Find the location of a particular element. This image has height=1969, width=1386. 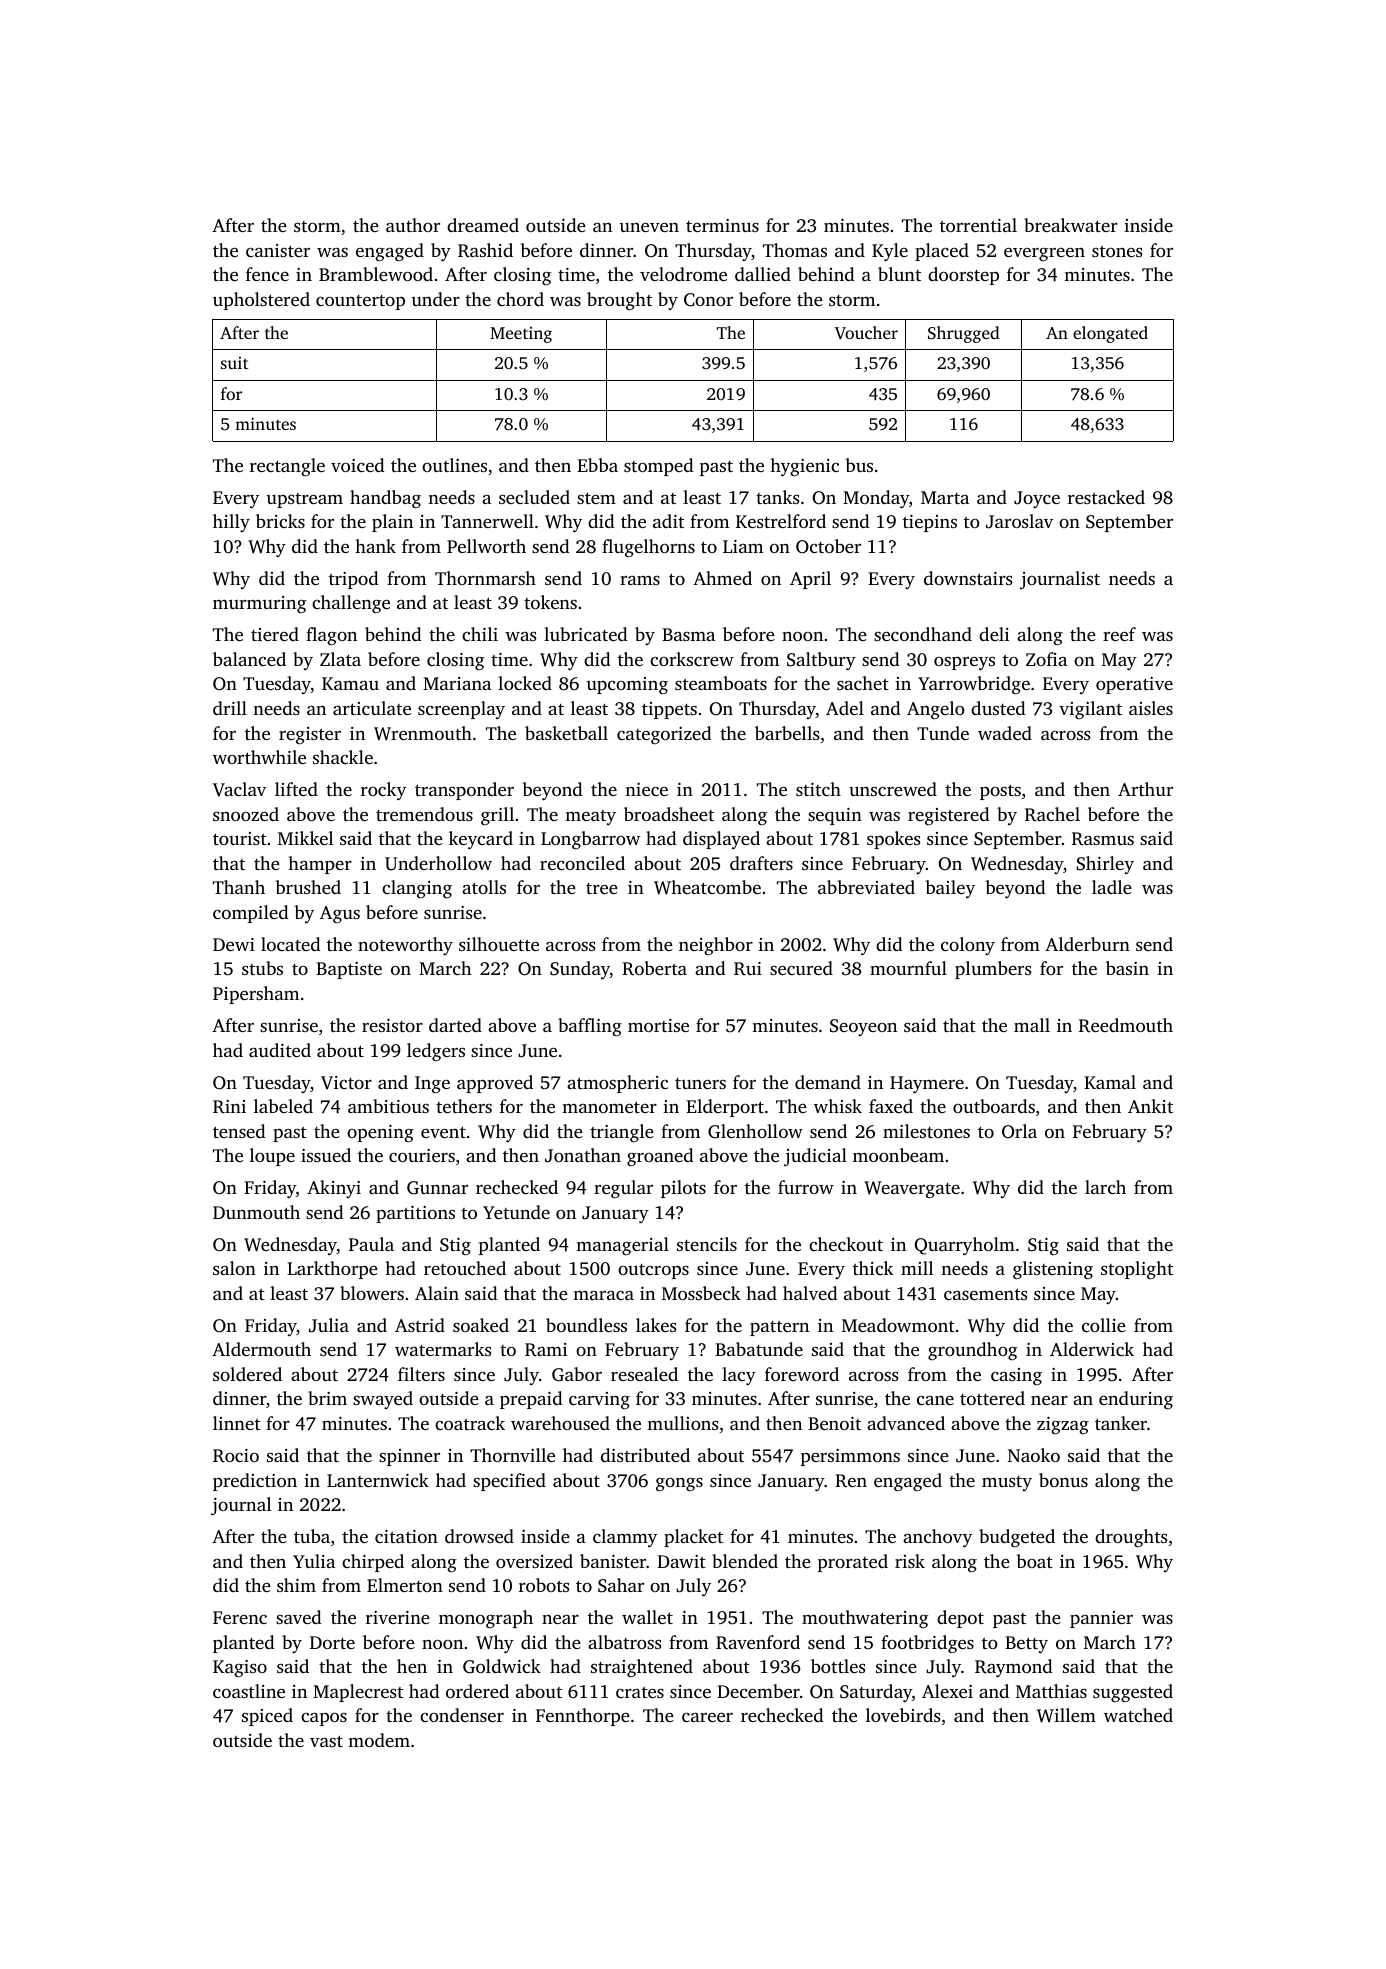

rocky is located at coordinates (383, 791).
